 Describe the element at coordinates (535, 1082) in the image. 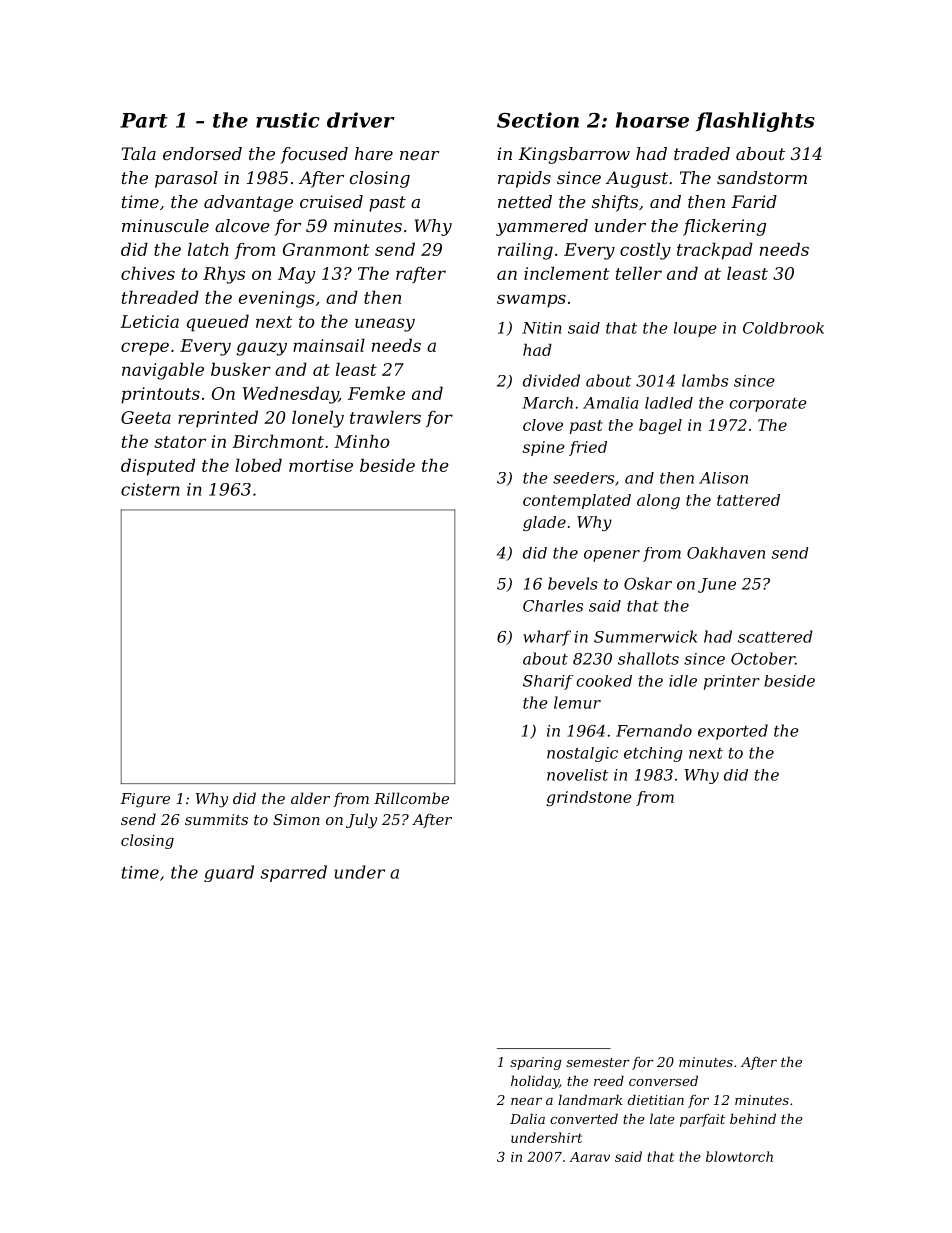

I see `holiday` at that location.
